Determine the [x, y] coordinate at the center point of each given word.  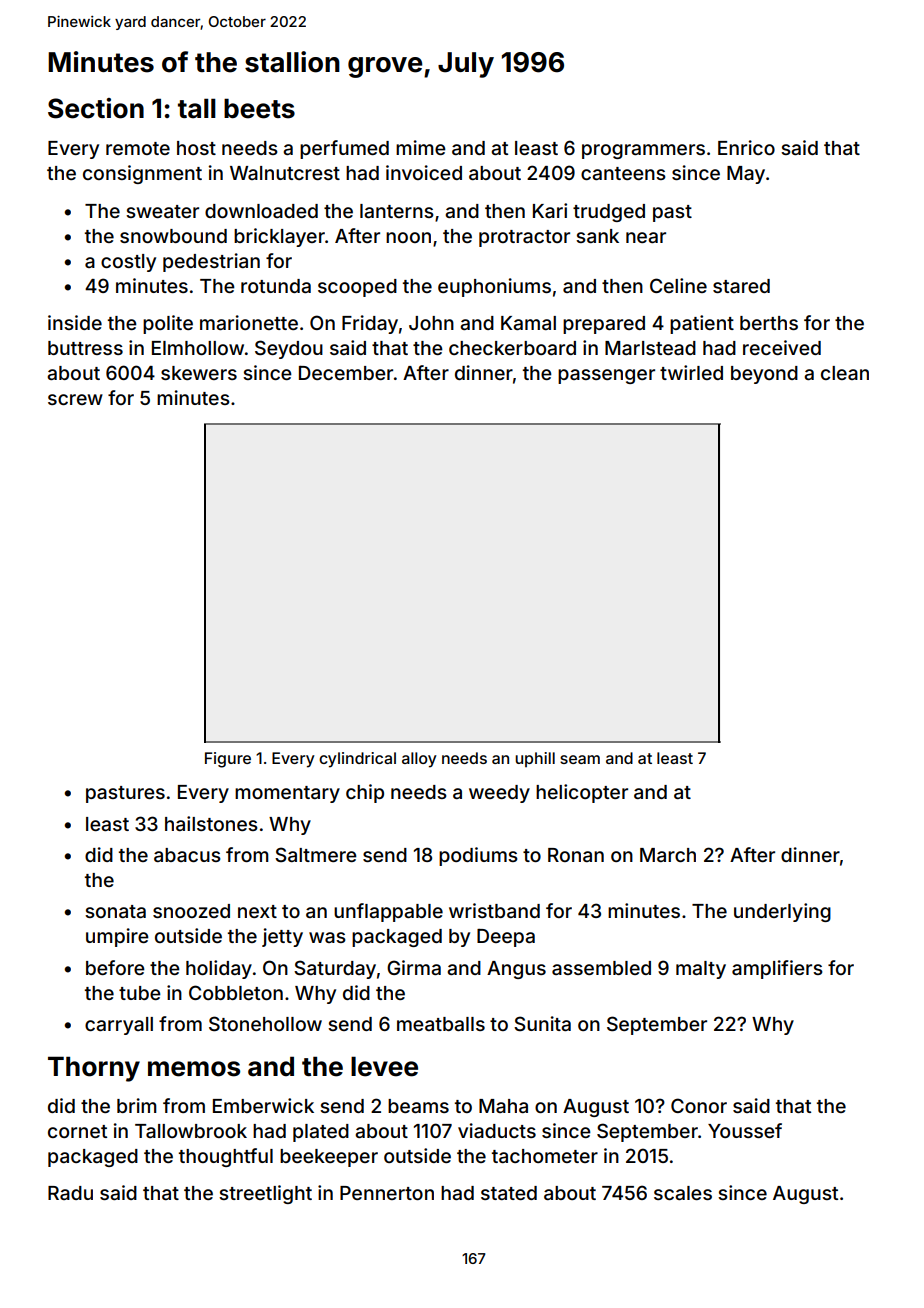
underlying [782, 912]
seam [580, 759]
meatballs [441, 1024]
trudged [609, 213]
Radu [70, 1193]
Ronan [576, 855]
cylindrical [357, 760]
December [346, 372]
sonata [115, 911]
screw [75, 399]
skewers [199, 373]
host [196, 148]
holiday [219, 969]
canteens [623, 173]
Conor [699, 1105]
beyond [764, 375]
